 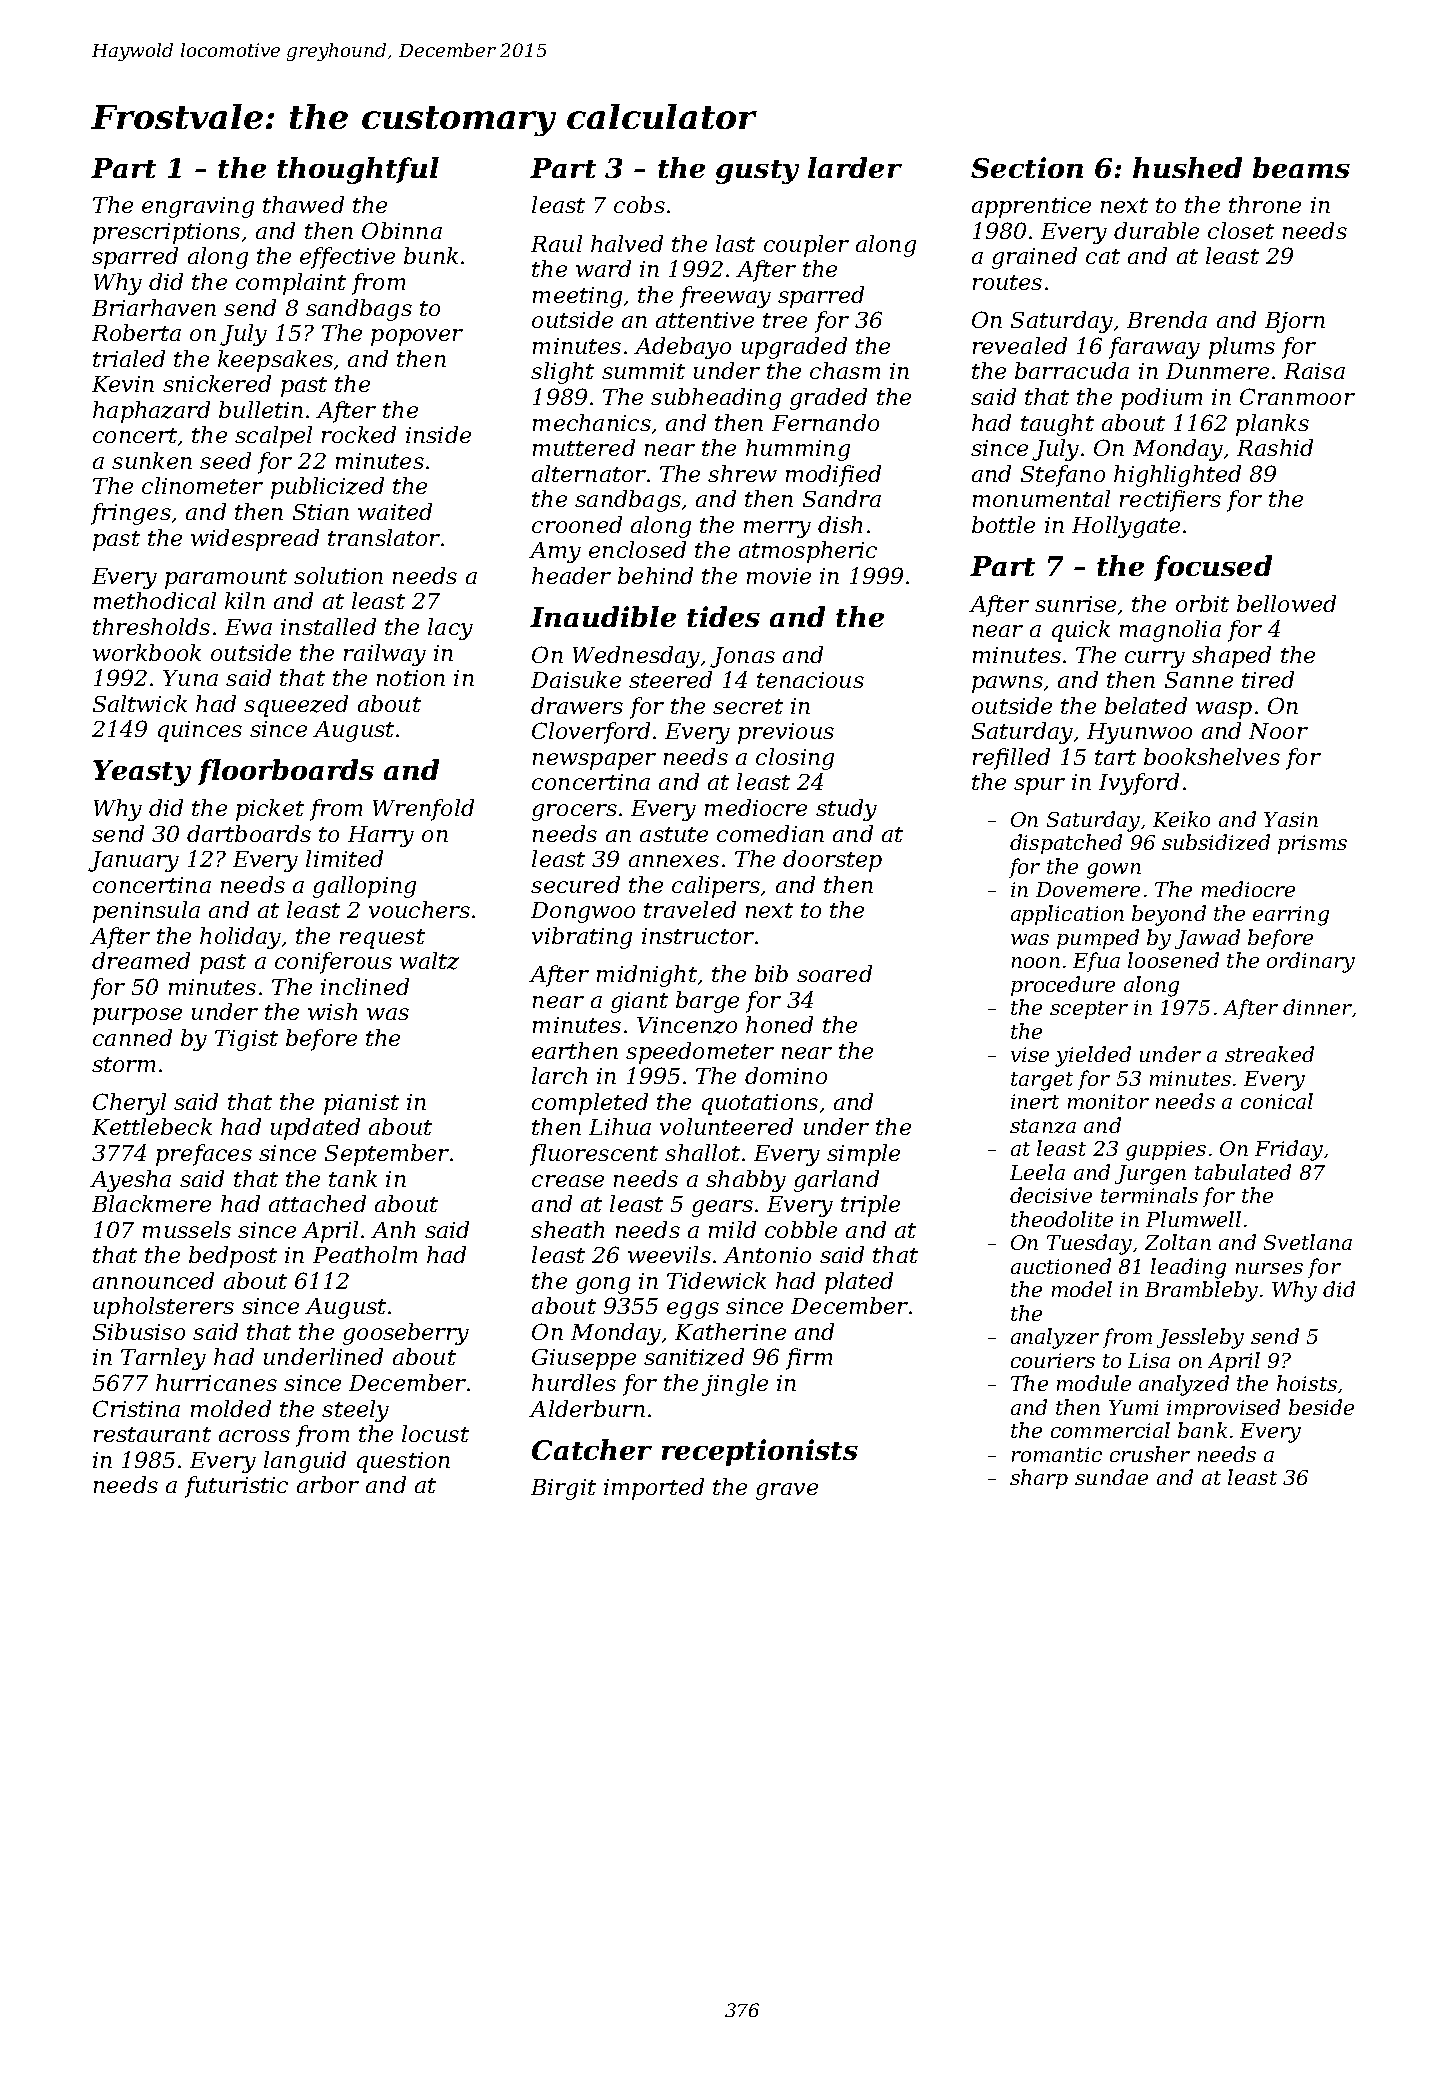 What do you see at coordinates (639, 204) in the image?
I see `cobs` at bounding box center [639, 204].
